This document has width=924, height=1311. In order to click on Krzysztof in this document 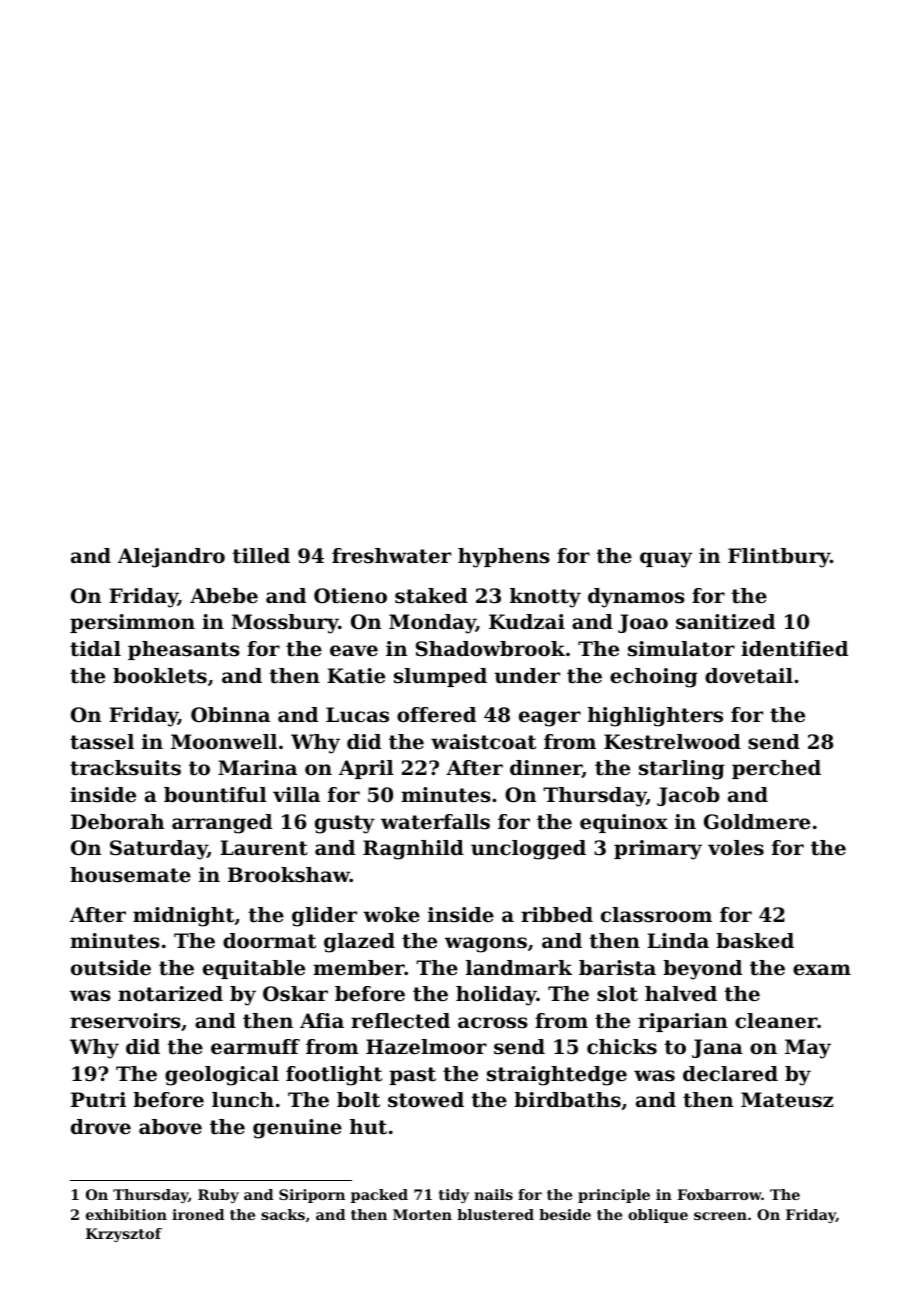, I will do `click(124, 1235)`.
